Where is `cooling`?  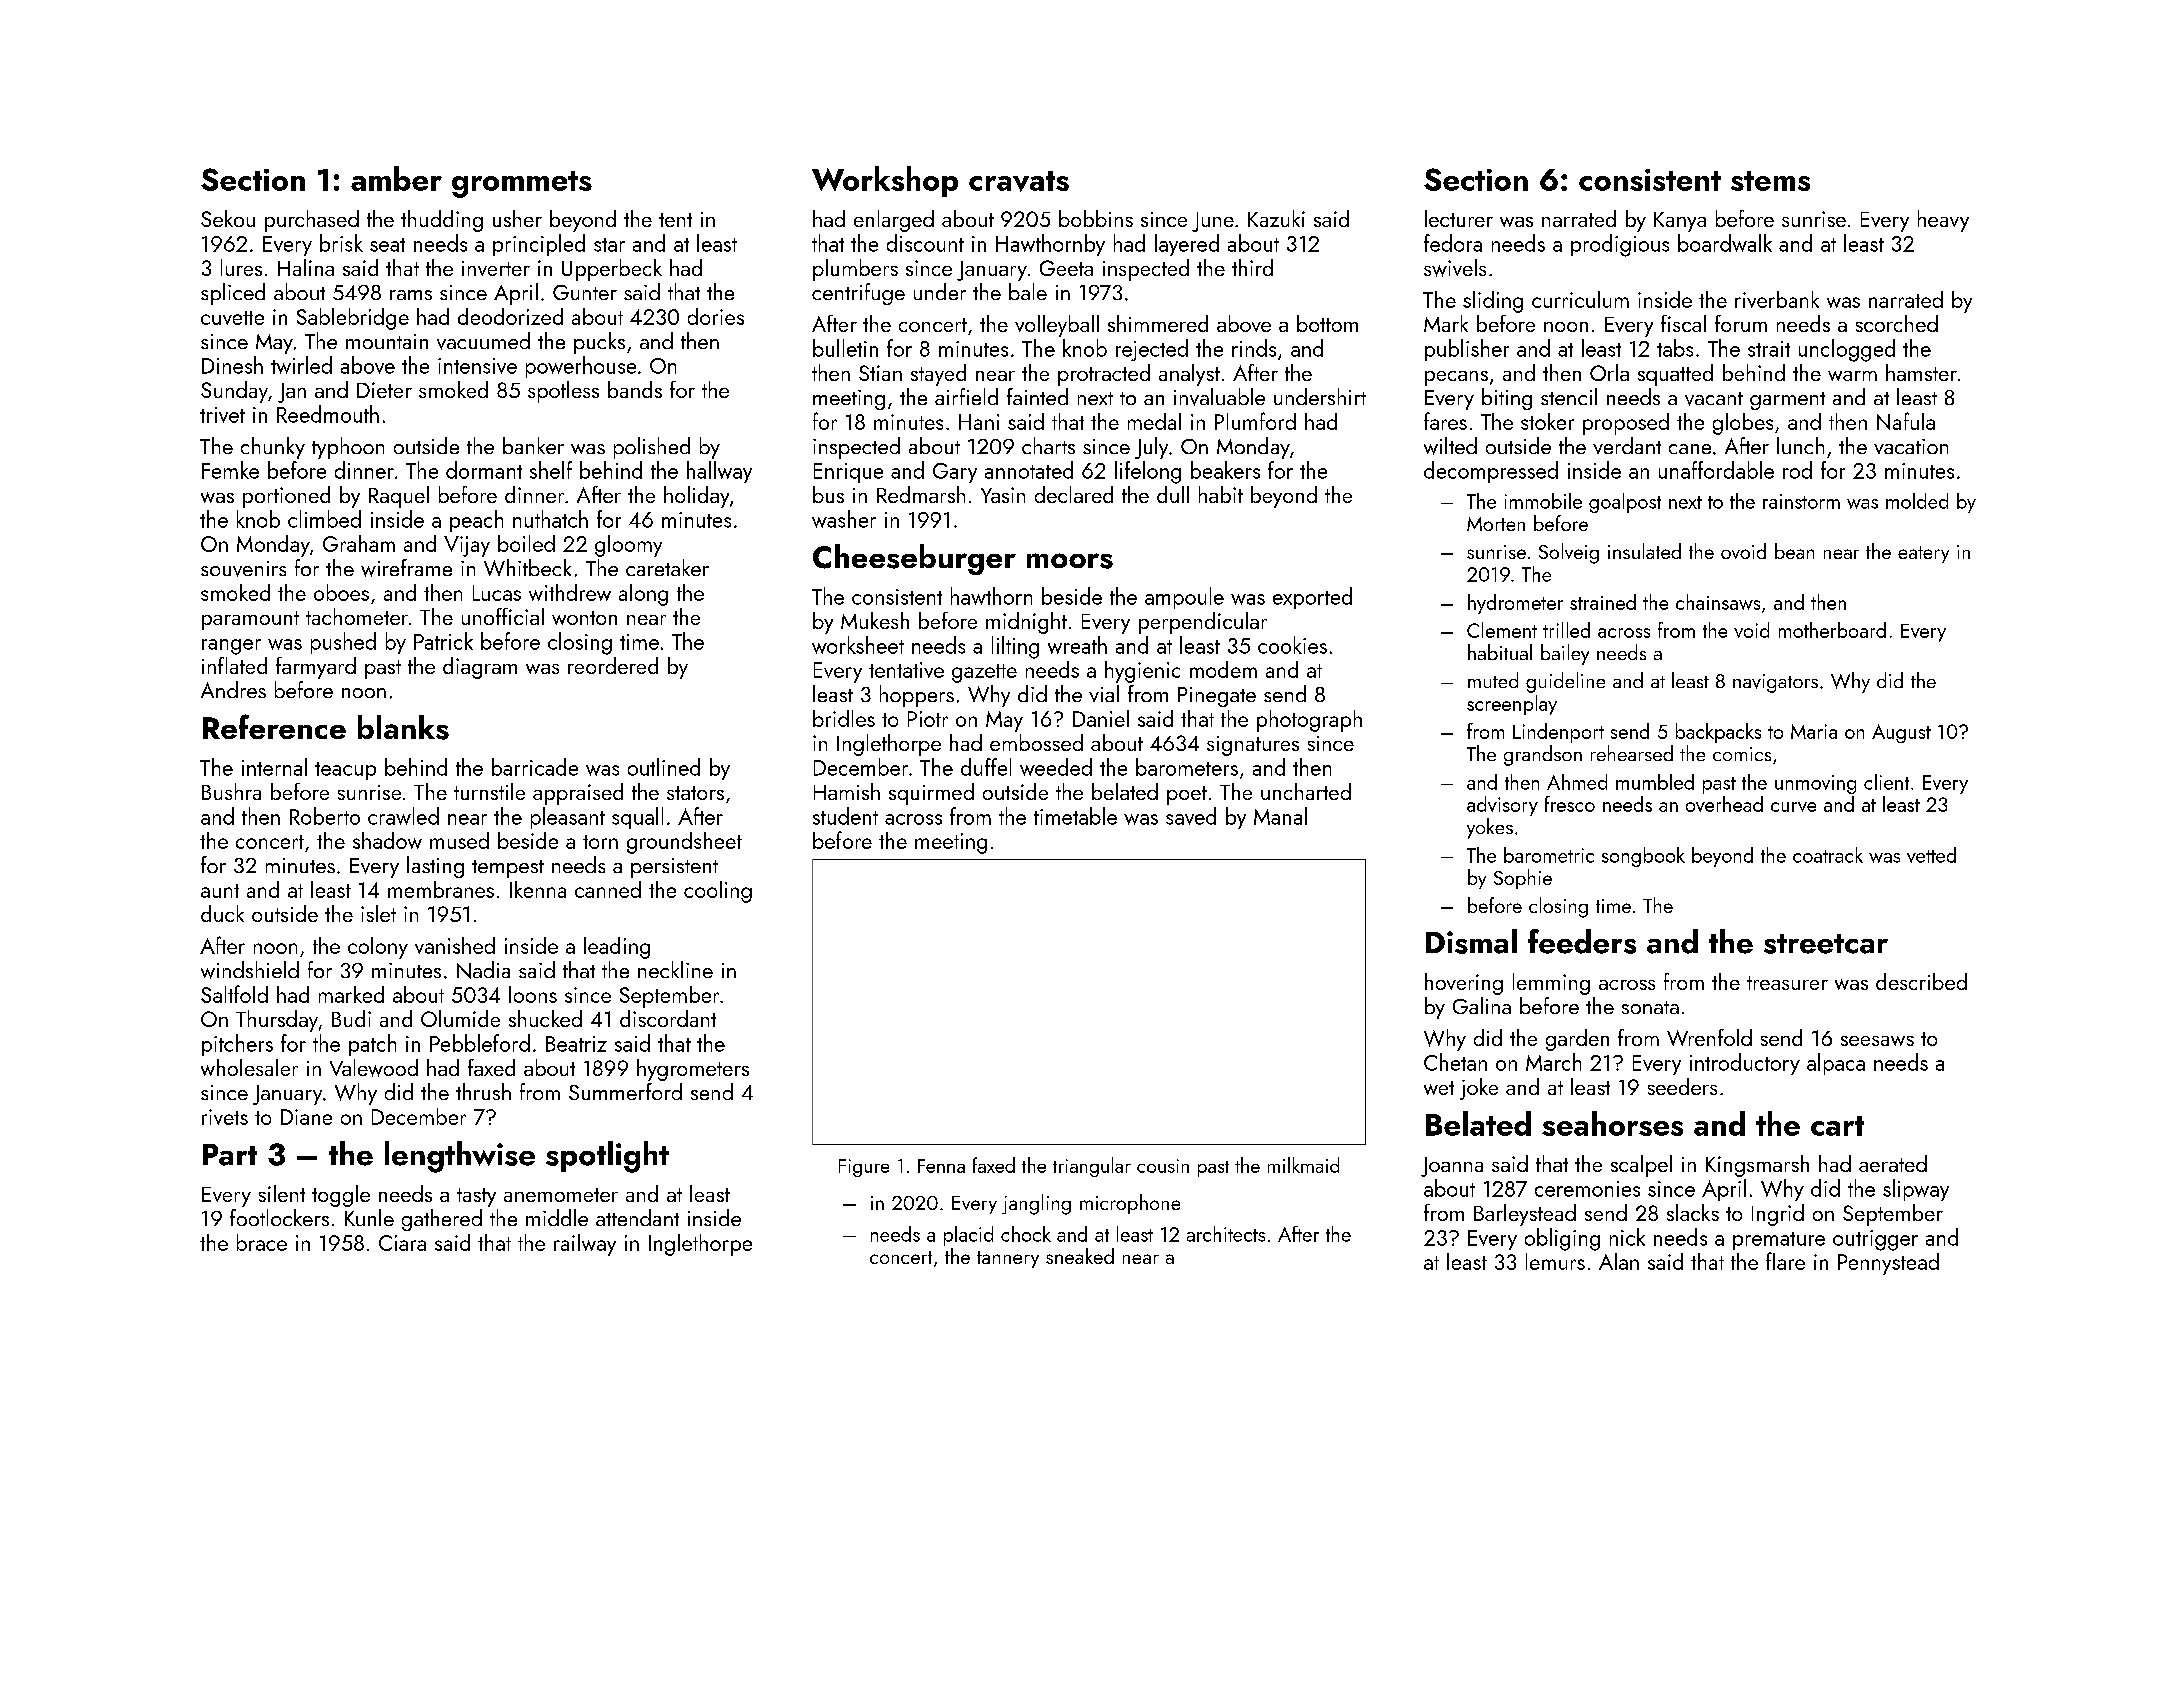 cooling is located at coordinates (718, 892).
